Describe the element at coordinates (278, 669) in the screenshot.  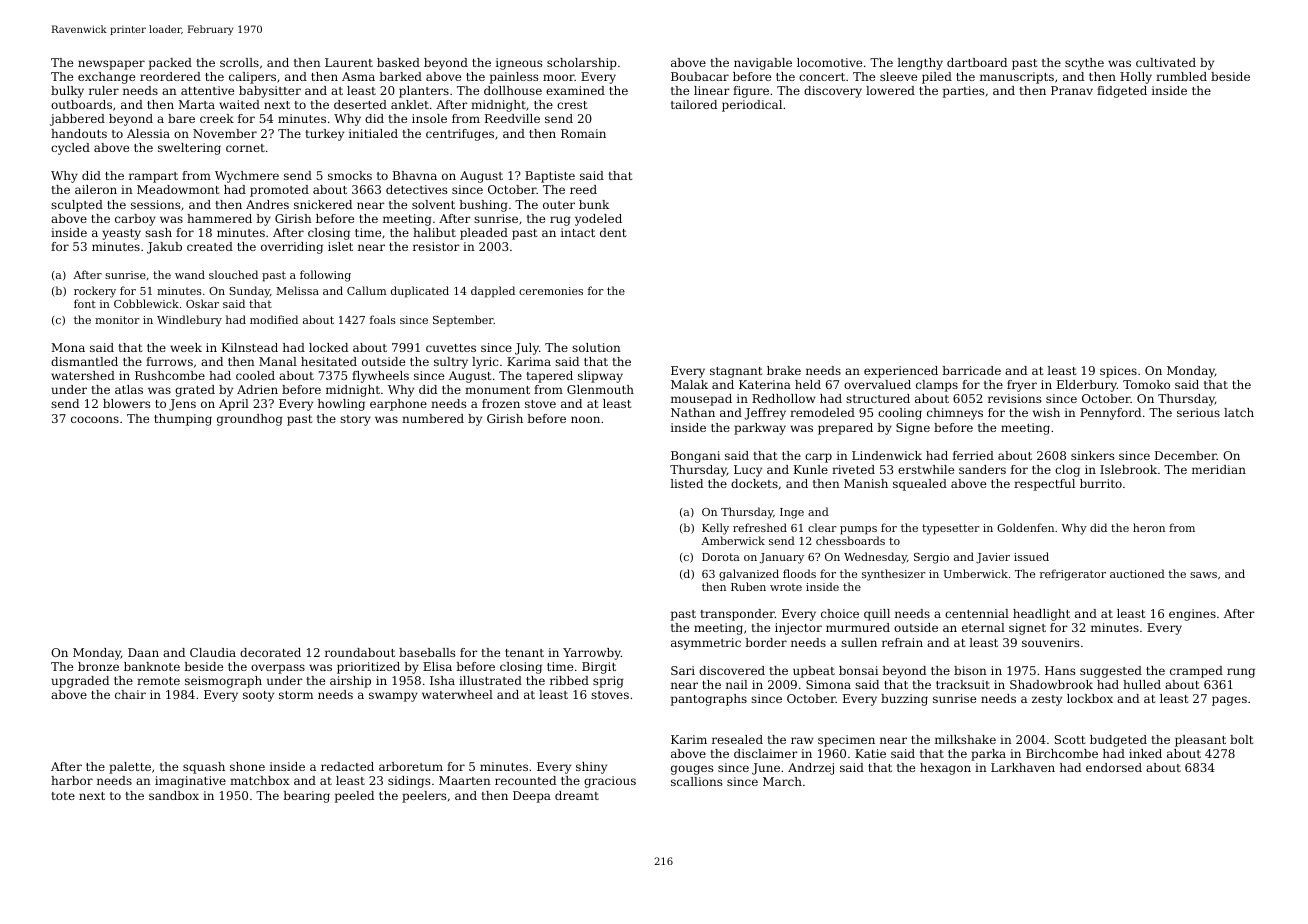
I see `overpass` at that location.
